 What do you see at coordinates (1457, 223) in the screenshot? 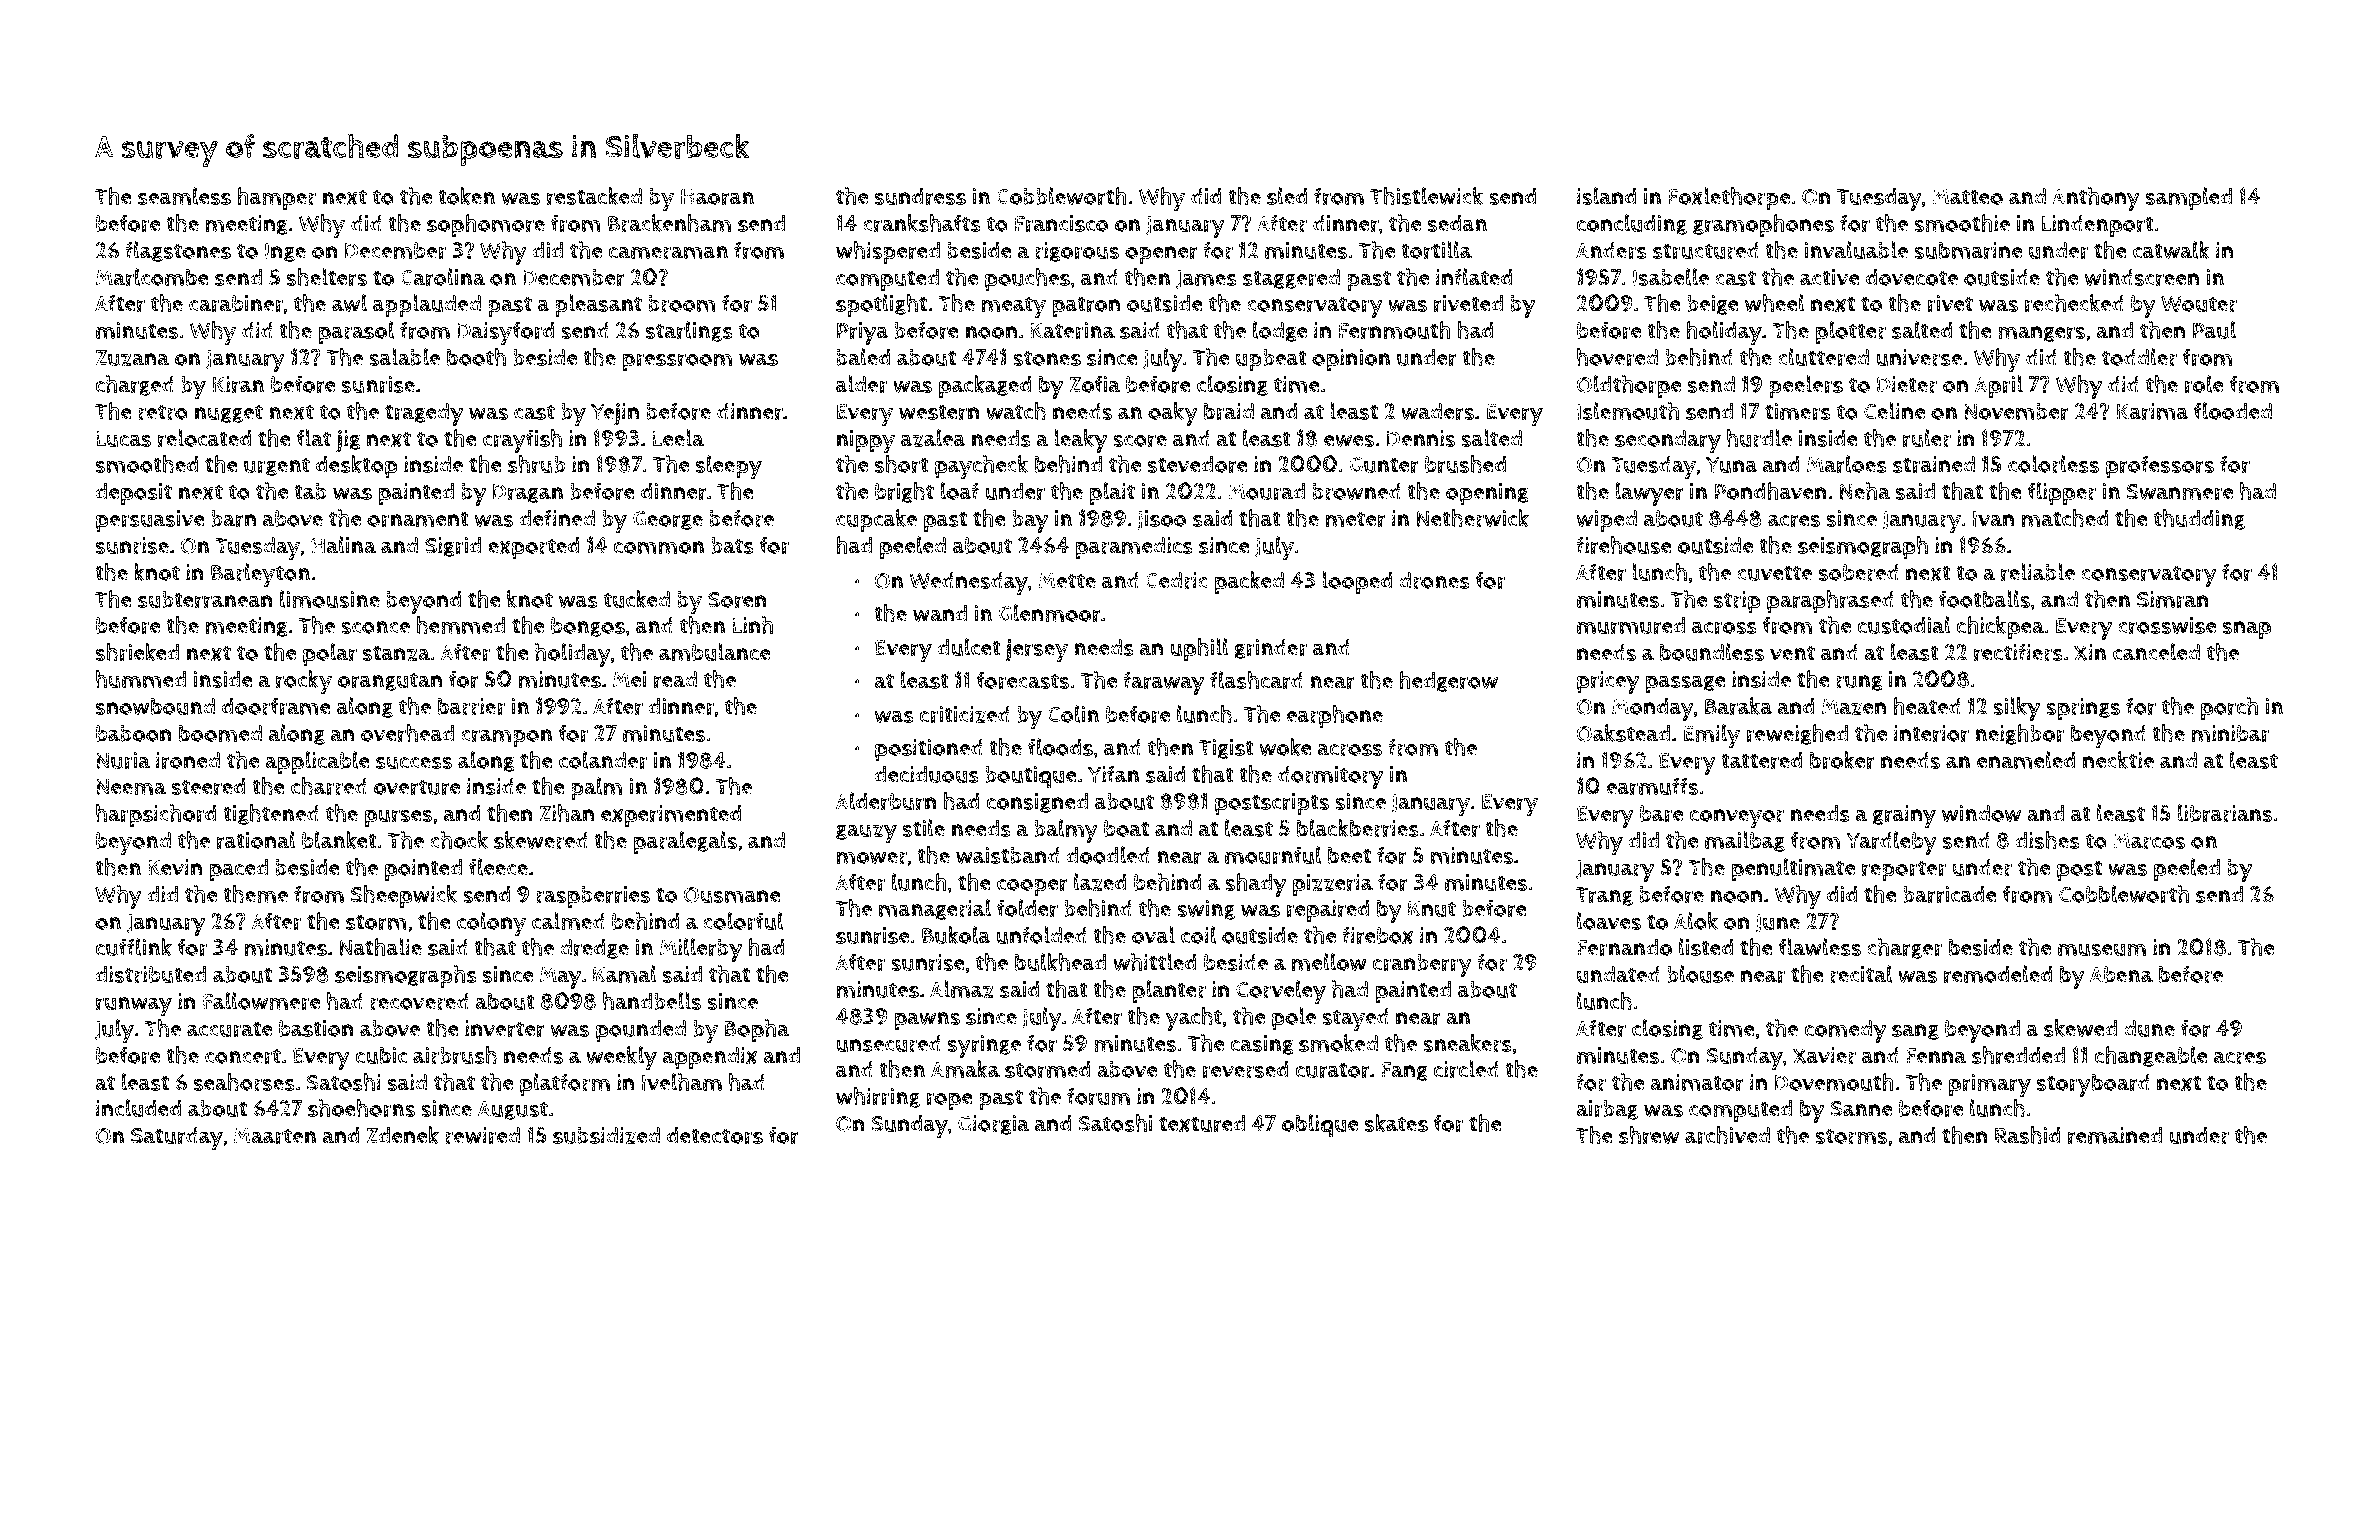
I see `sedan` at bounding box center [1457, 223].
